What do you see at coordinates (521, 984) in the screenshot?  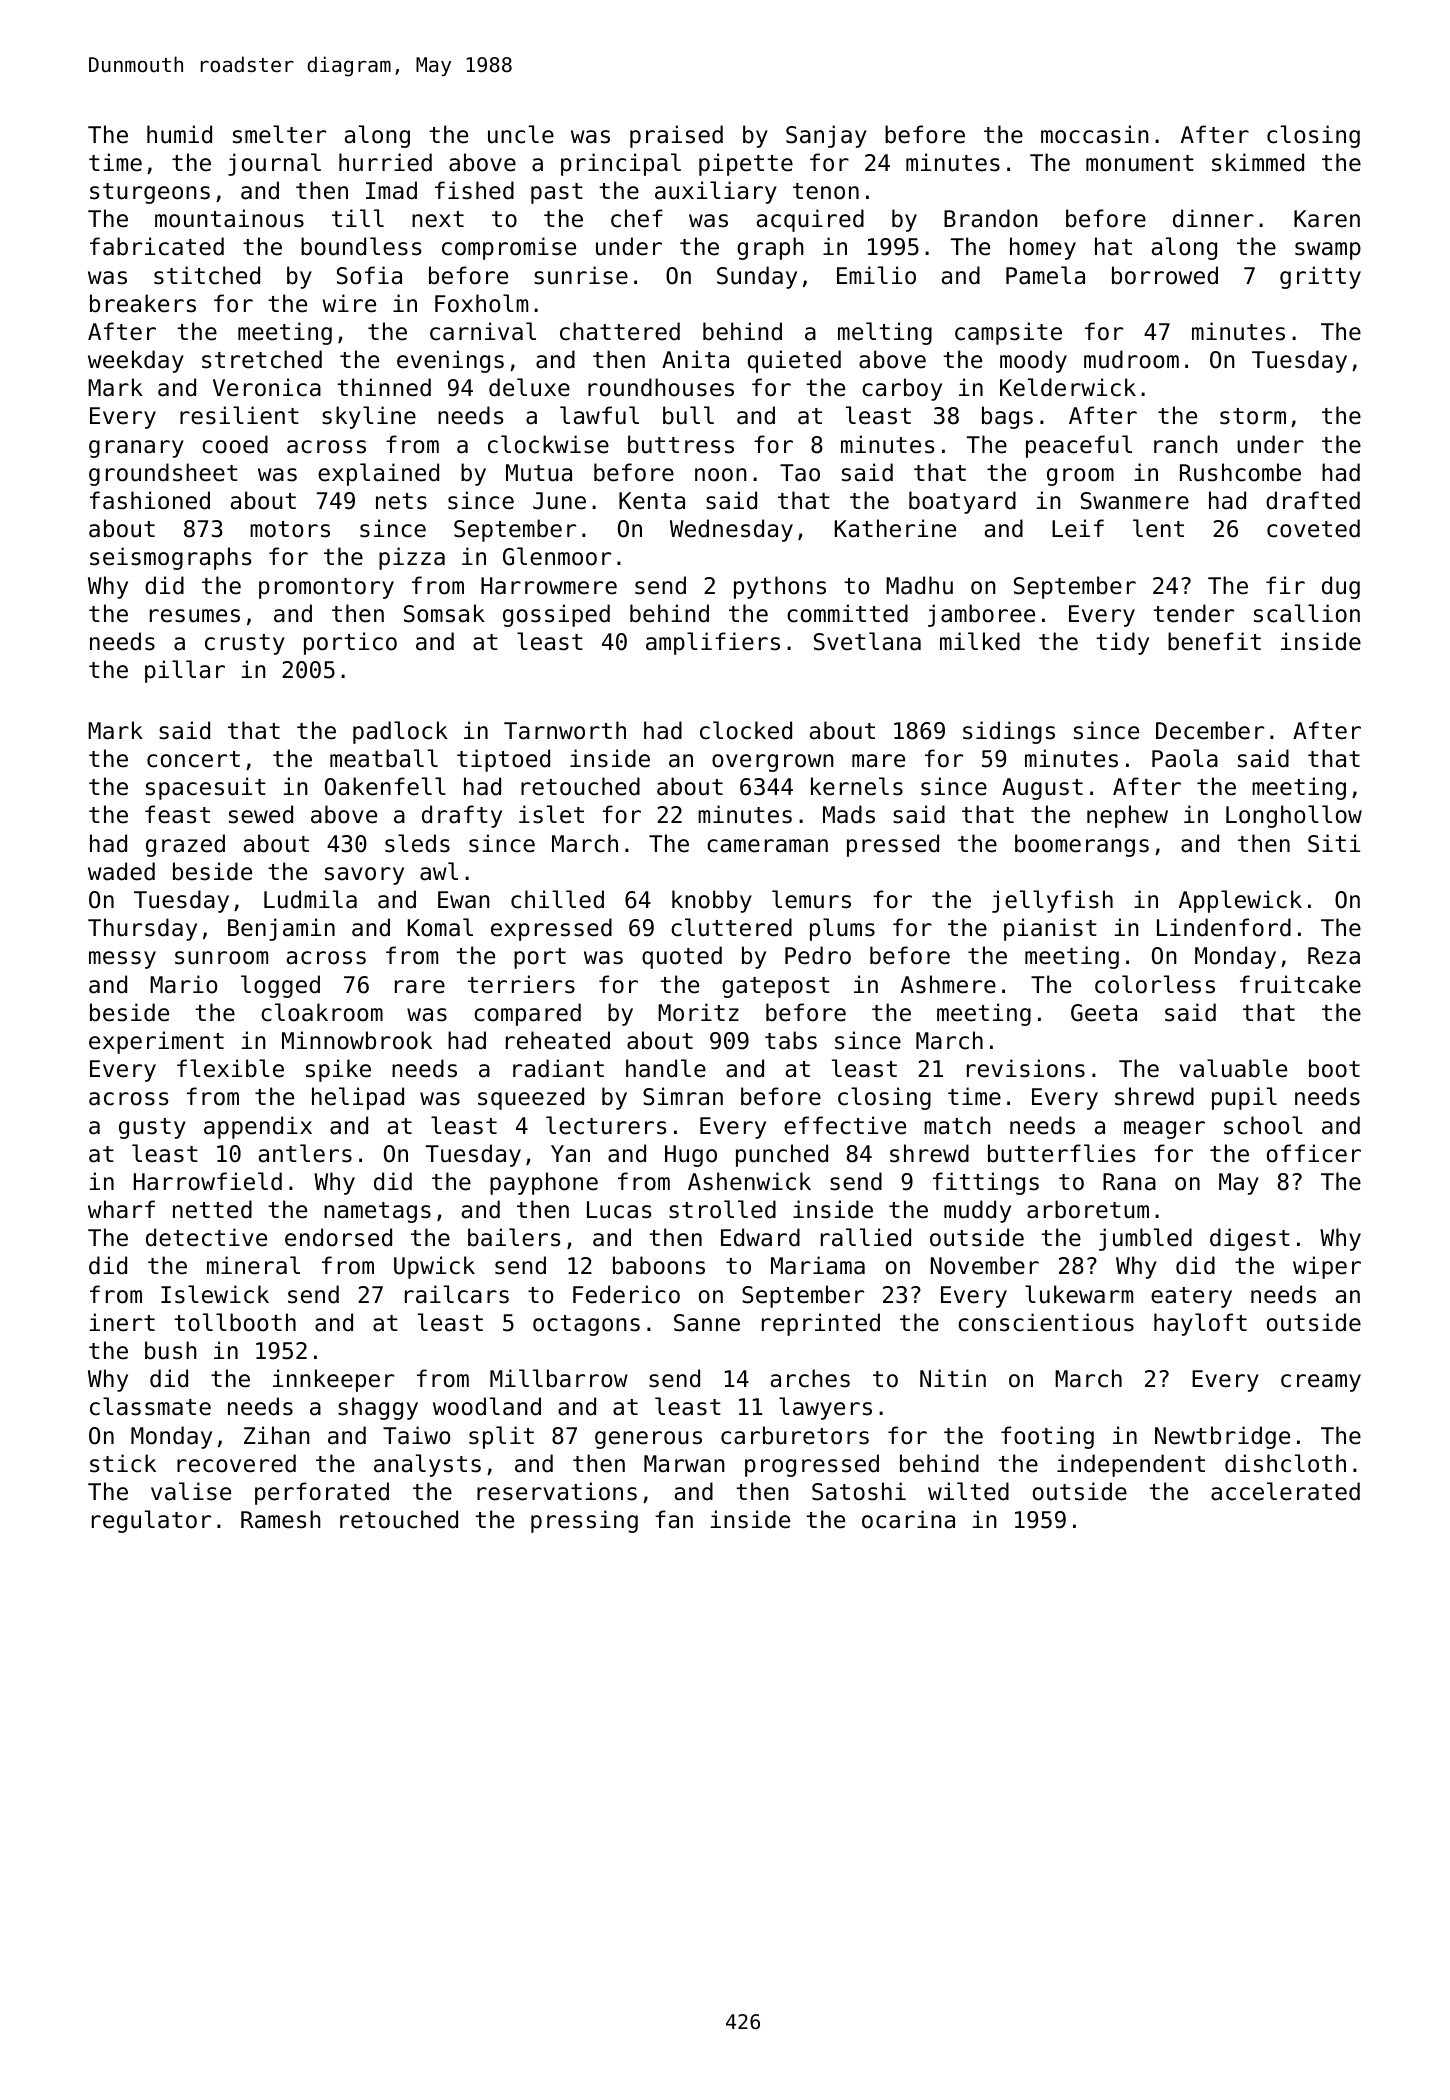 I see `terriers` at bounding box center [521, 984].
